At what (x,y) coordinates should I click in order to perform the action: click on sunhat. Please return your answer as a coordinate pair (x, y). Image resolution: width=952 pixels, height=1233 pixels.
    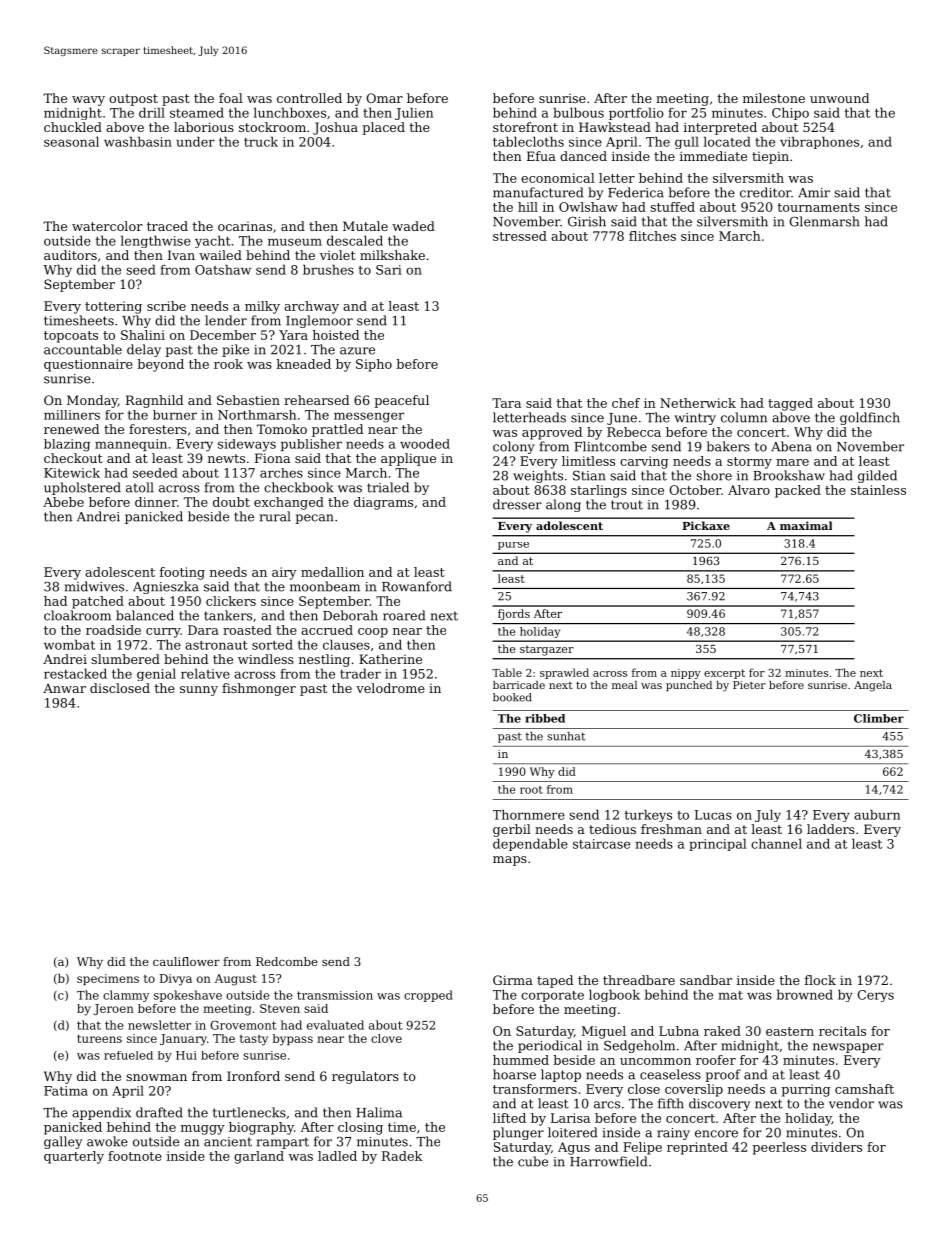
    Looking at the image, I should click on (566, 736).
